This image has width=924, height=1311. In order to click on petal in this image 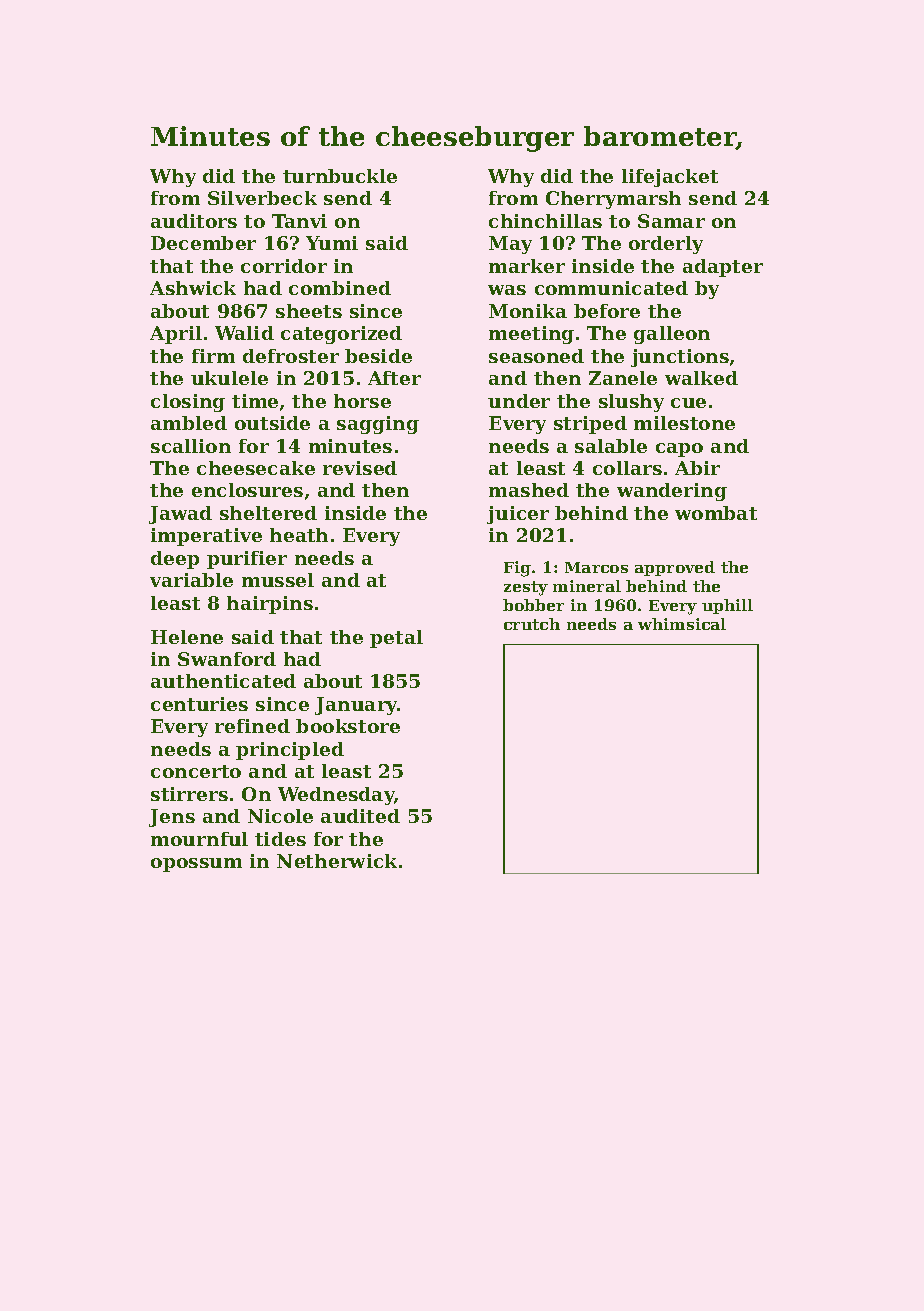, I will do `click(396, 639)`.
